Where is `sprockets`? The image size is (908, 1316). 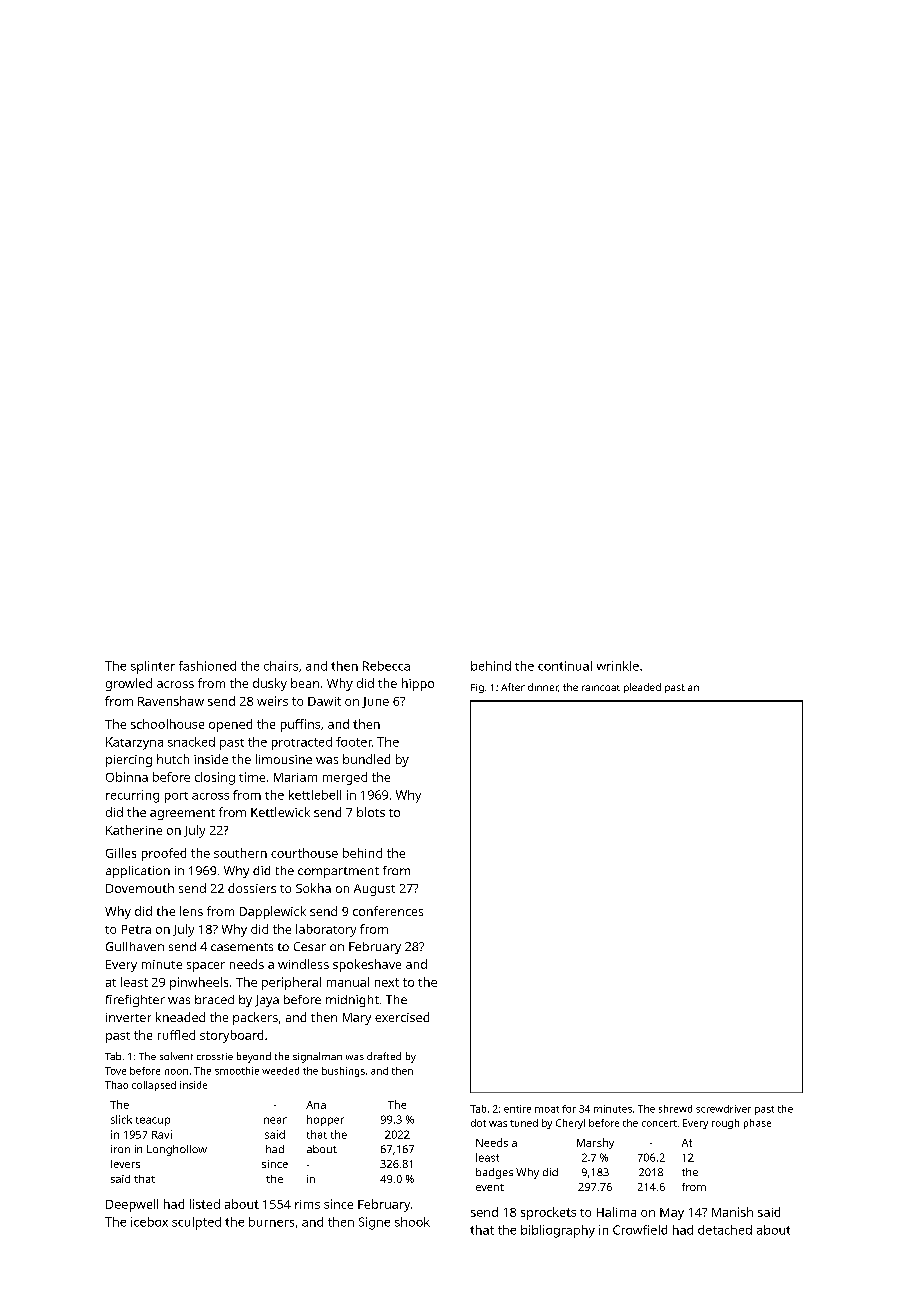 sprockets is located at coordinates (548, 1213).
